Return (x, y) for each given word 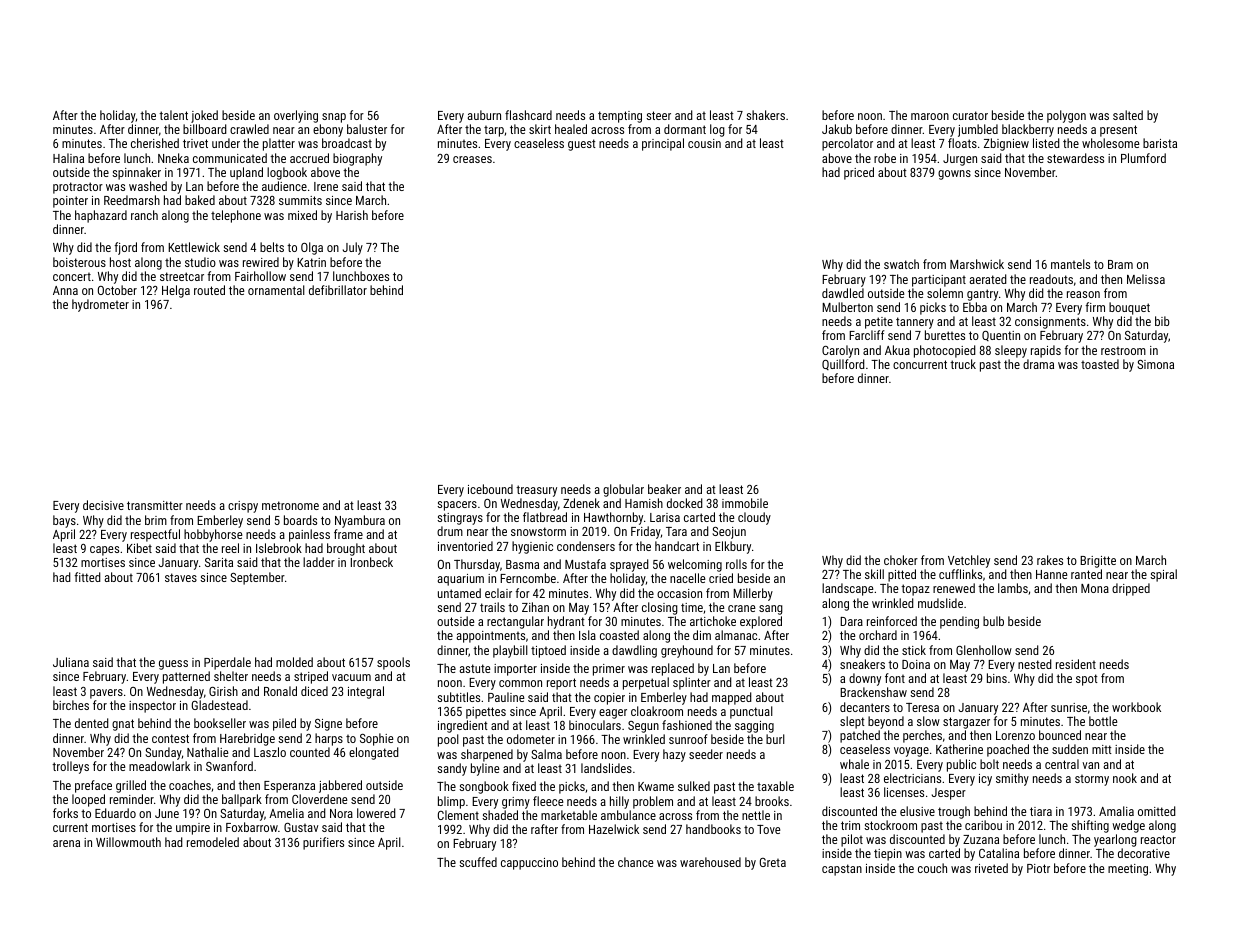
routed (209, 290)
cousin (704, 143)
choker (901, 560)
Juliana (71, 662)
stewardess (1075, 158)
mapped (732, 698)
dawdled (843, 293)
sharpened (487, 755)
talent (173, 115)
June (167, 813)
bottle (1103, 721)
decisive (103, 505)
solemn (945, 293)
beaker (664, 489)
